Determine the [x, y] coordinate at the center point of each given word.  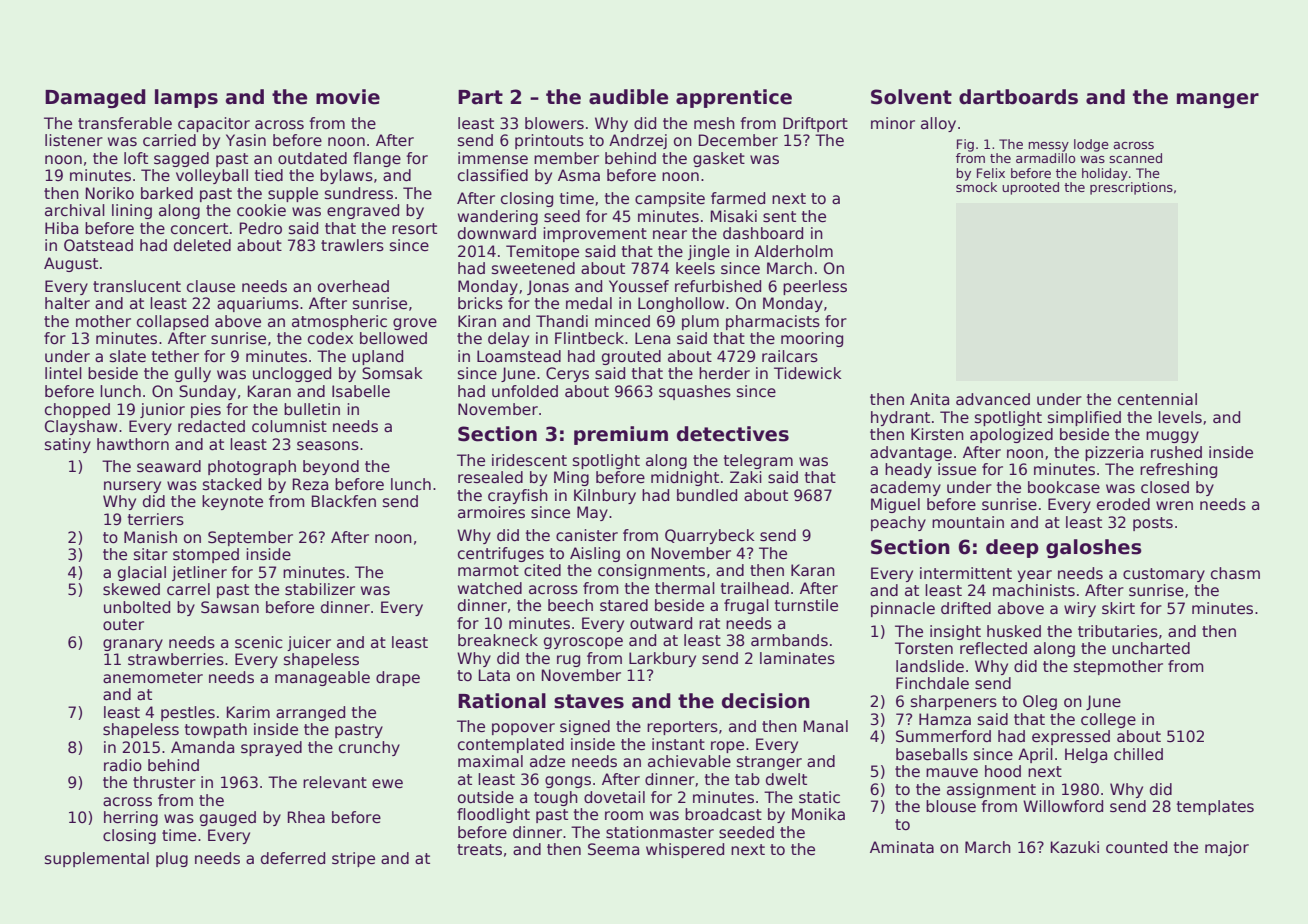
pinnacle [903, 609]
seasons [328, 446]
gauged [228, 818]
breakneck [498, 640]
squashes [695, 392]
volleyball [212, 176]
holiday [1105, 174]
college [1108, 720]
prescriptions [1131, 188]
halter [67, 303]
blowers [554, 123]
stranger [769, 763]
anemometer [153, 678]
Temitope [542, 252]
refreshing [1178, 470]
